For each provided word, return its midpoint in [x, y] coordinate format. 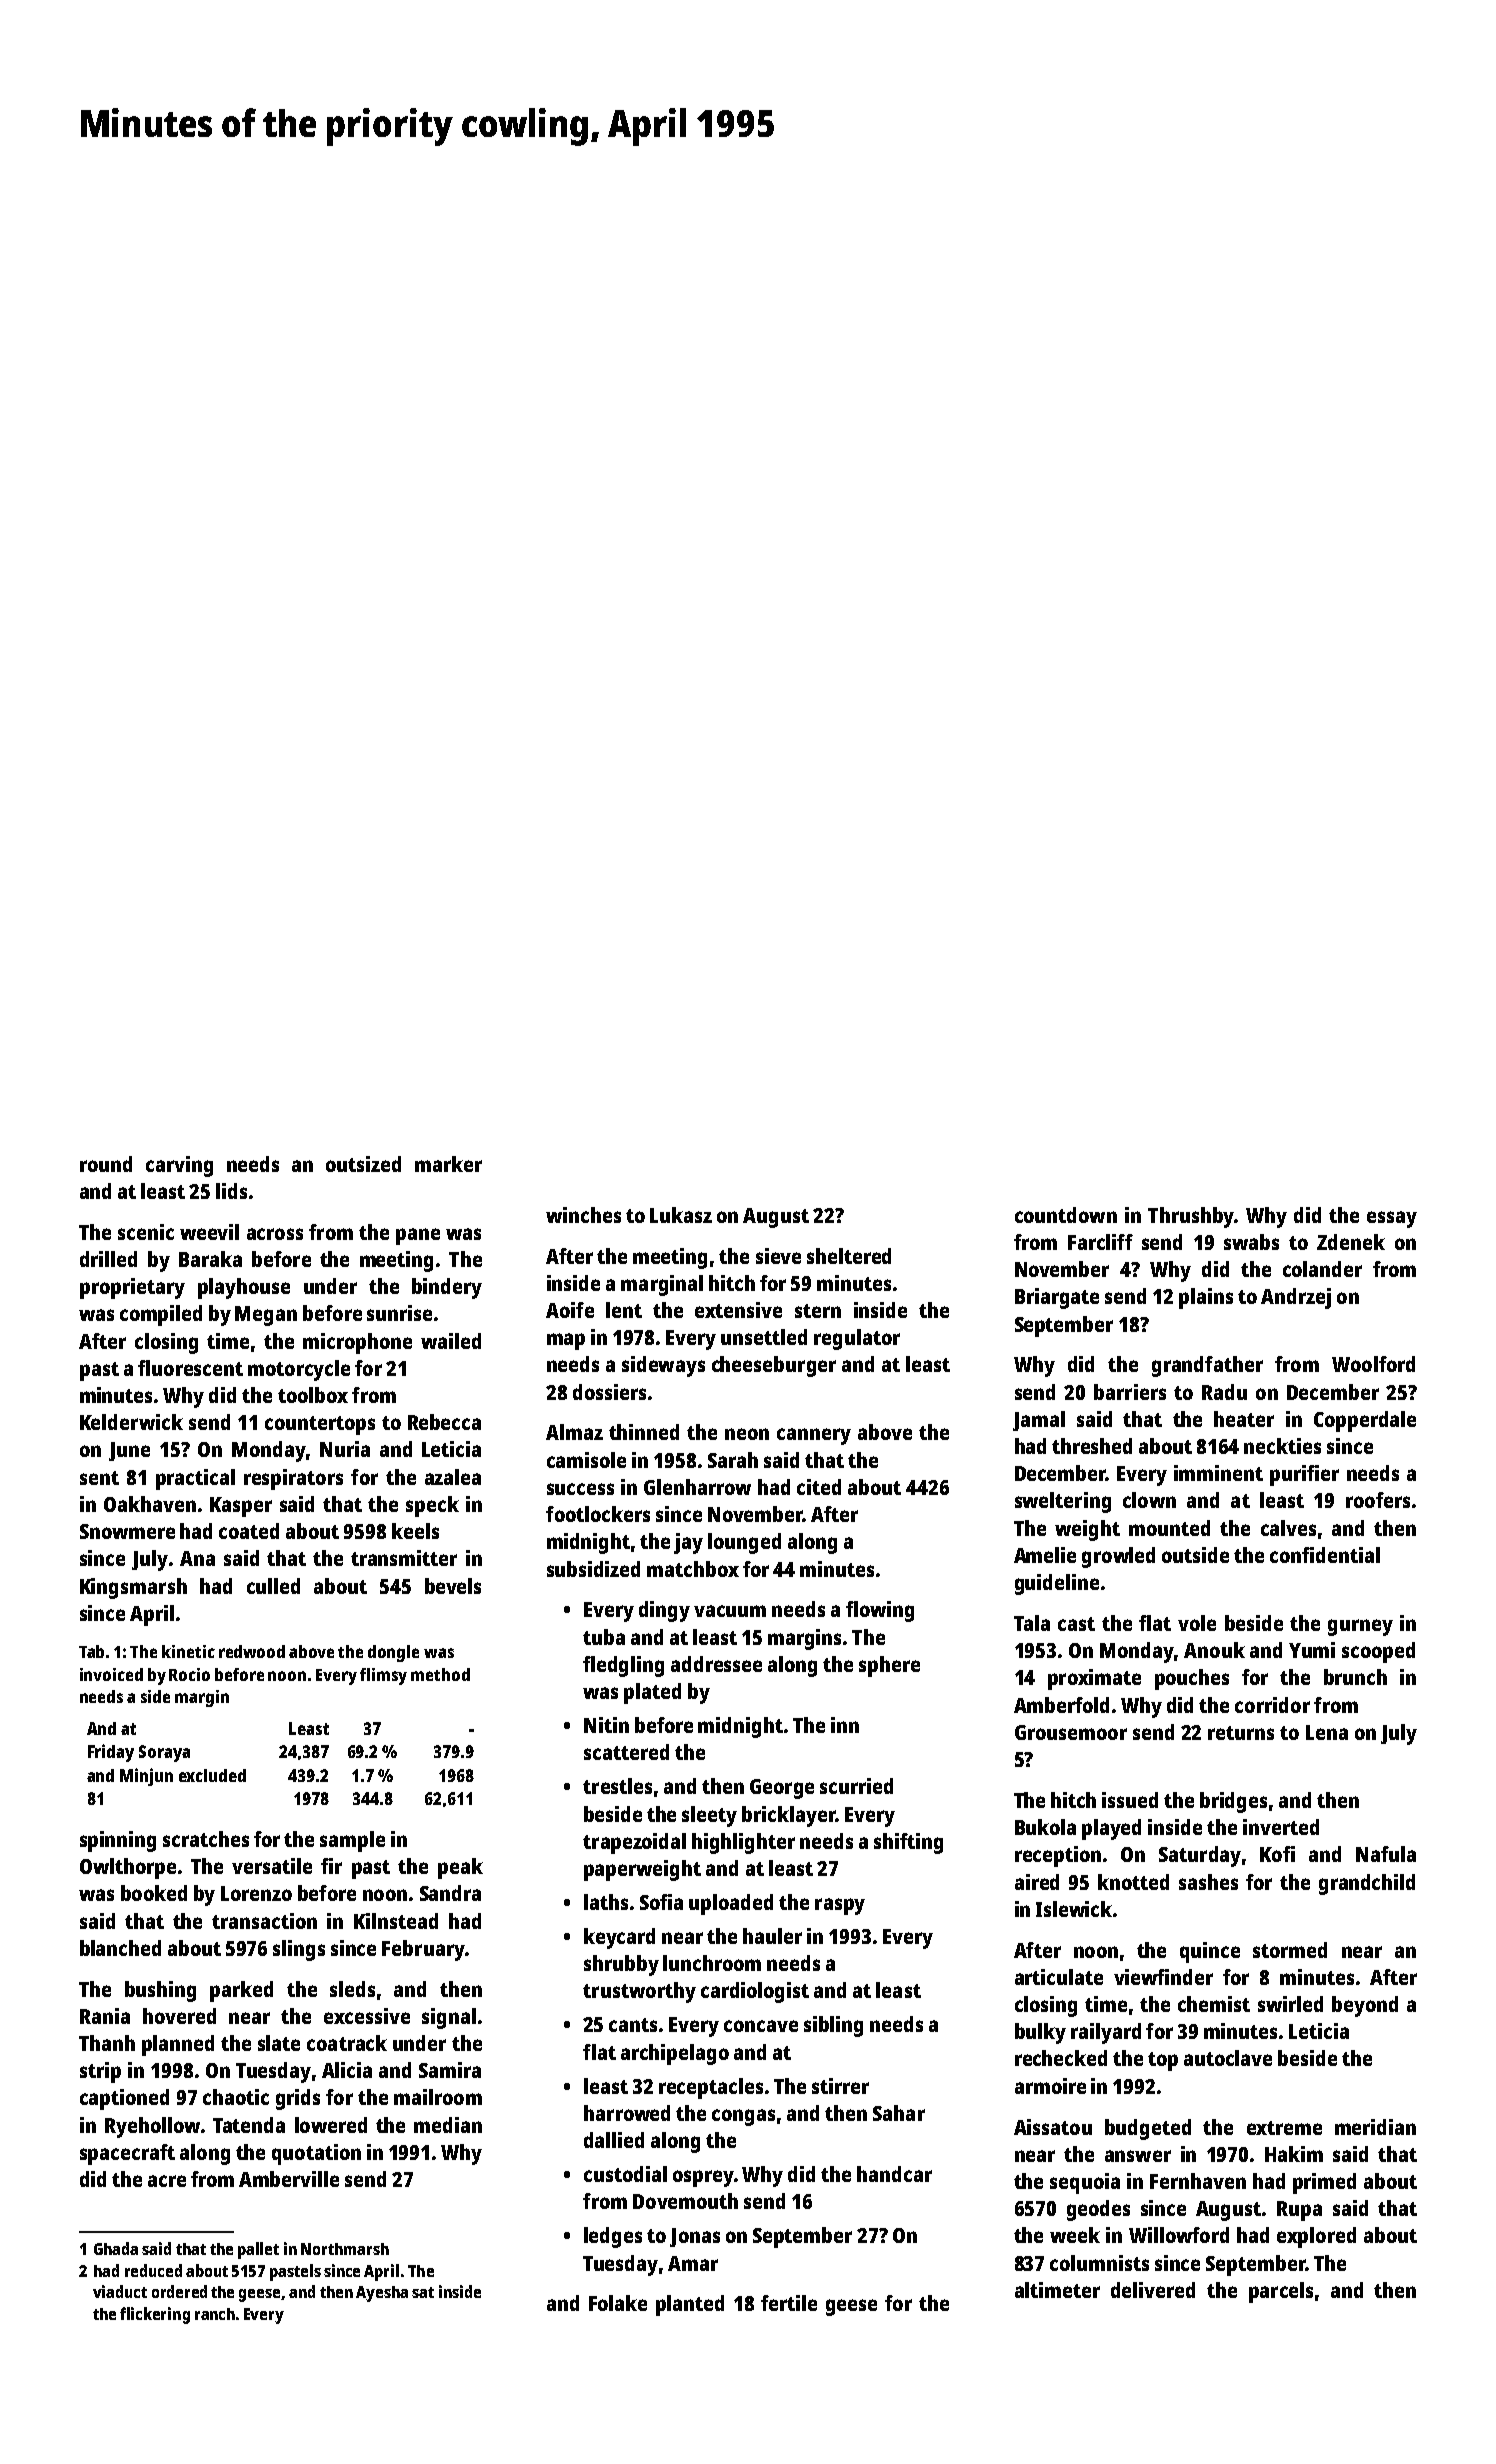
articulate [1059, 1977]
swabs [1251, 1242]
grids [298, 2099]
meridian [1375, 2127]
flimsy [383, 1676]
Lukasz [681, 1215]
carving [179, 1166]
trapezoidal [634, 1843]
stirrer [840, 2086]
